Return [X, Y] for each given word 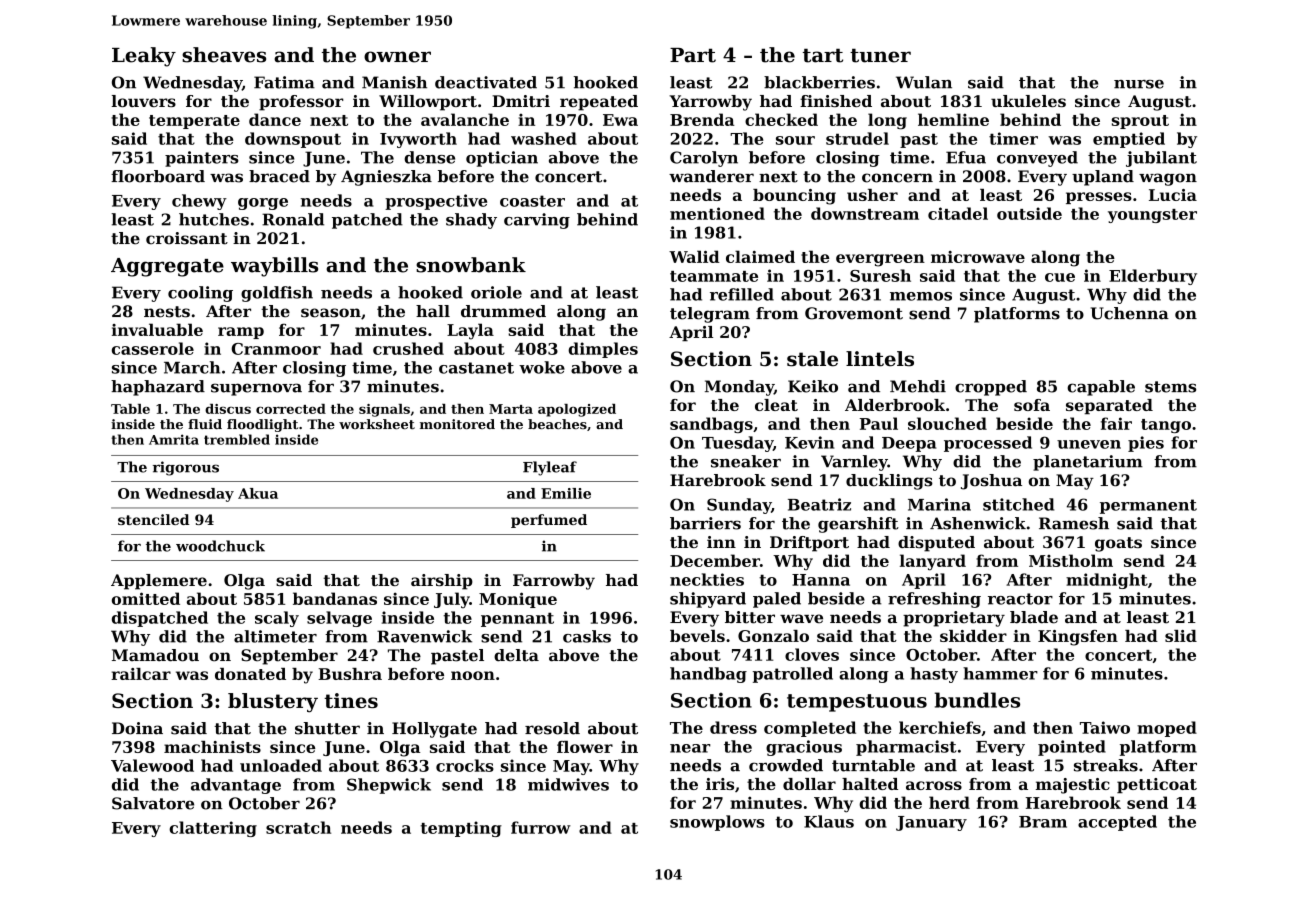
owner [397, 57]
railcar [141, 674]
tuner [880, 55]
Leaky [144, 57]
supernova [256, 389]
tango [1166, 426]
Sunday [739, 506]
